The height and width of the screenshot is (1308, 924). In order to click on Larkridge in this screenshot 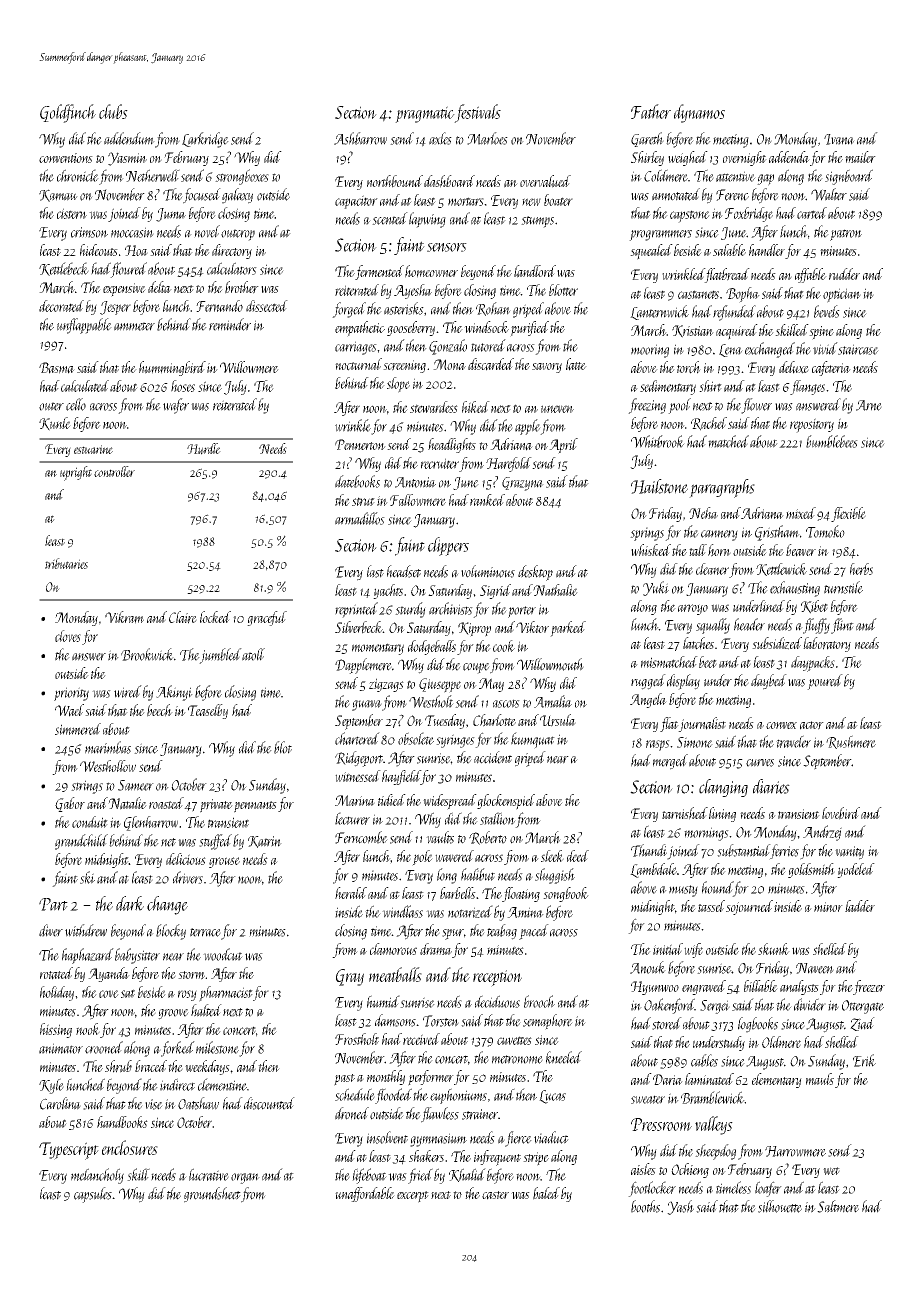, I will do `click(205, 140)`.
